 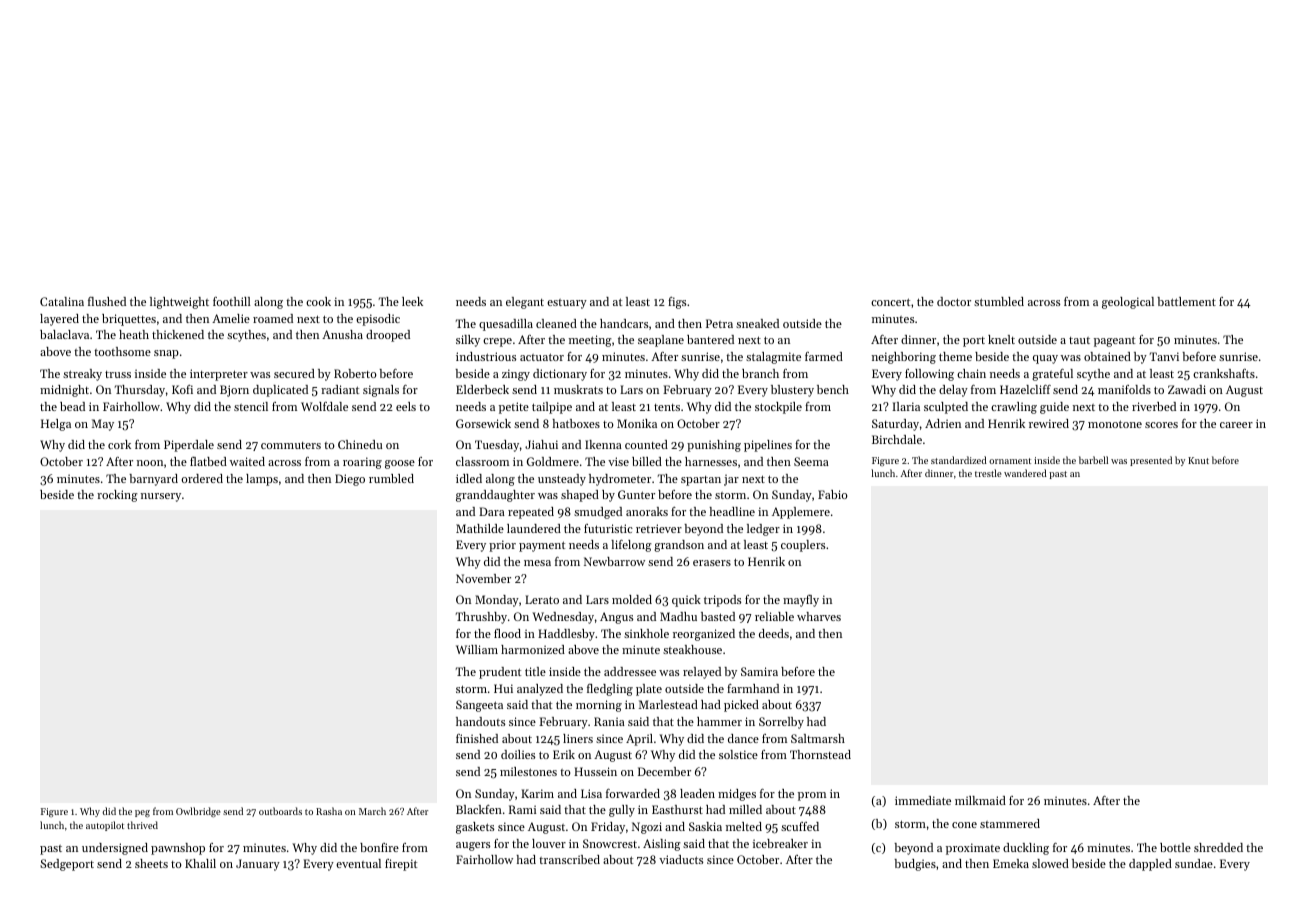 I want to click on career, so click(x=1236, y=425).
